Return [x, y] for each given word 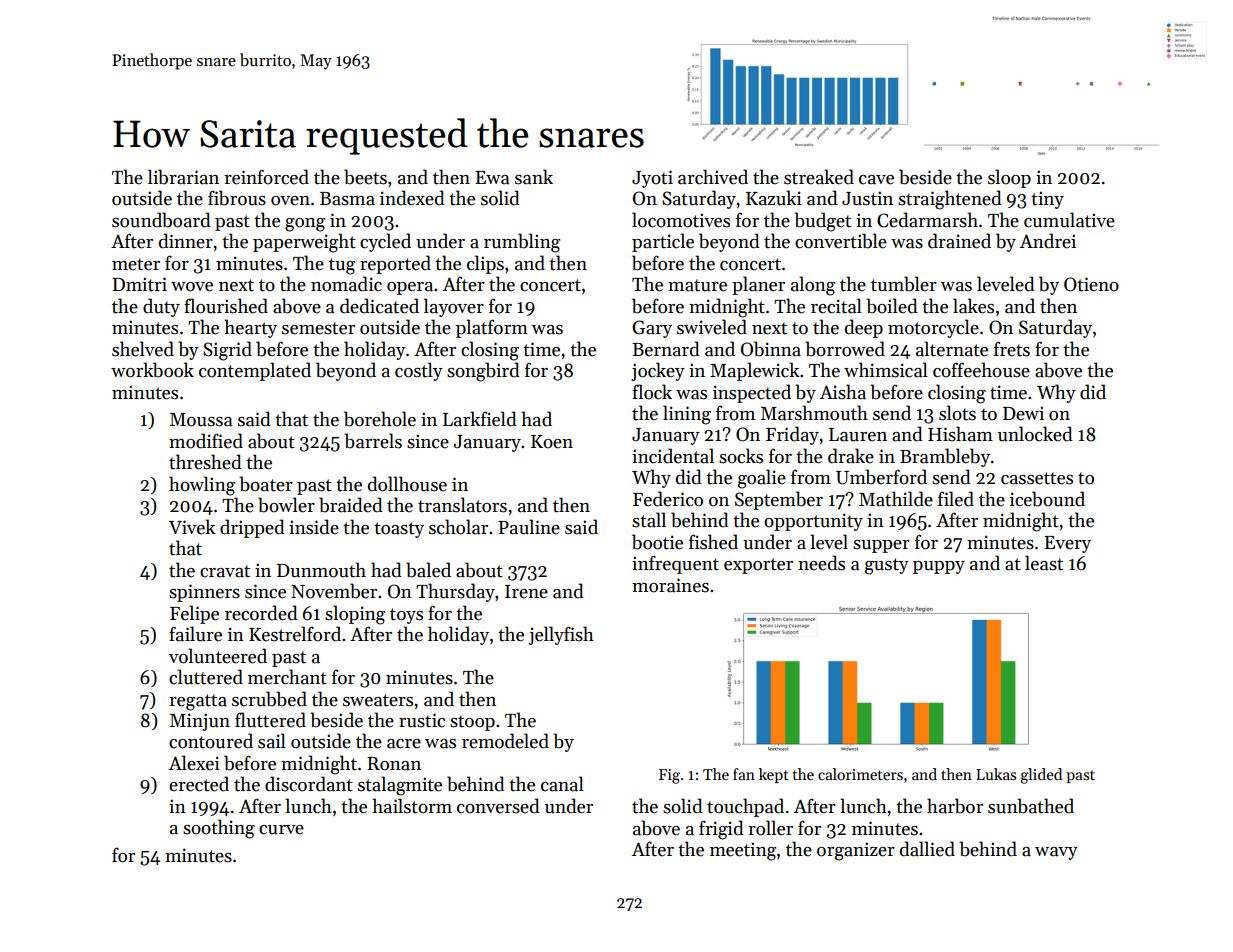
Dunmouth [321, 570]
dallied [927, 849]
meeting [743, 851]
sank [534, 177]
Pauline [529, 527]
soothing [219, 829]
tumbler [904, 284]
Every [1067, 544]
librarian [183, 177]
